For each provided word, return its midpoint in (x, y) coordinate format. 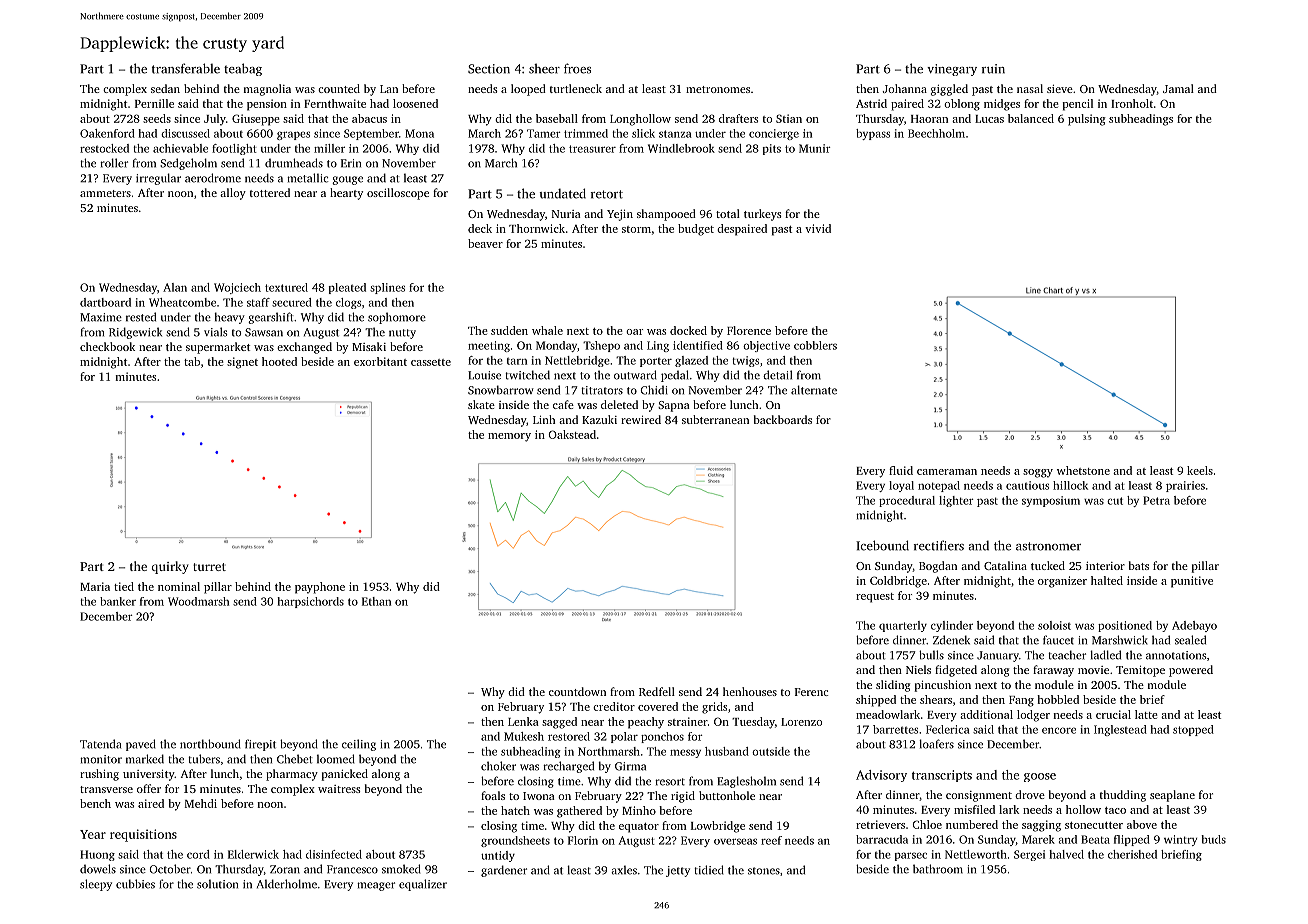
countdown (577, 691)
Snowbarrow (501, 390)
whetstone (1083, 470)
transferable (186, 68)
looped (528, 90)
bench (95, 803)
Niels (918, 669)
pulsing (1087, 120)
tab (192, 361)
